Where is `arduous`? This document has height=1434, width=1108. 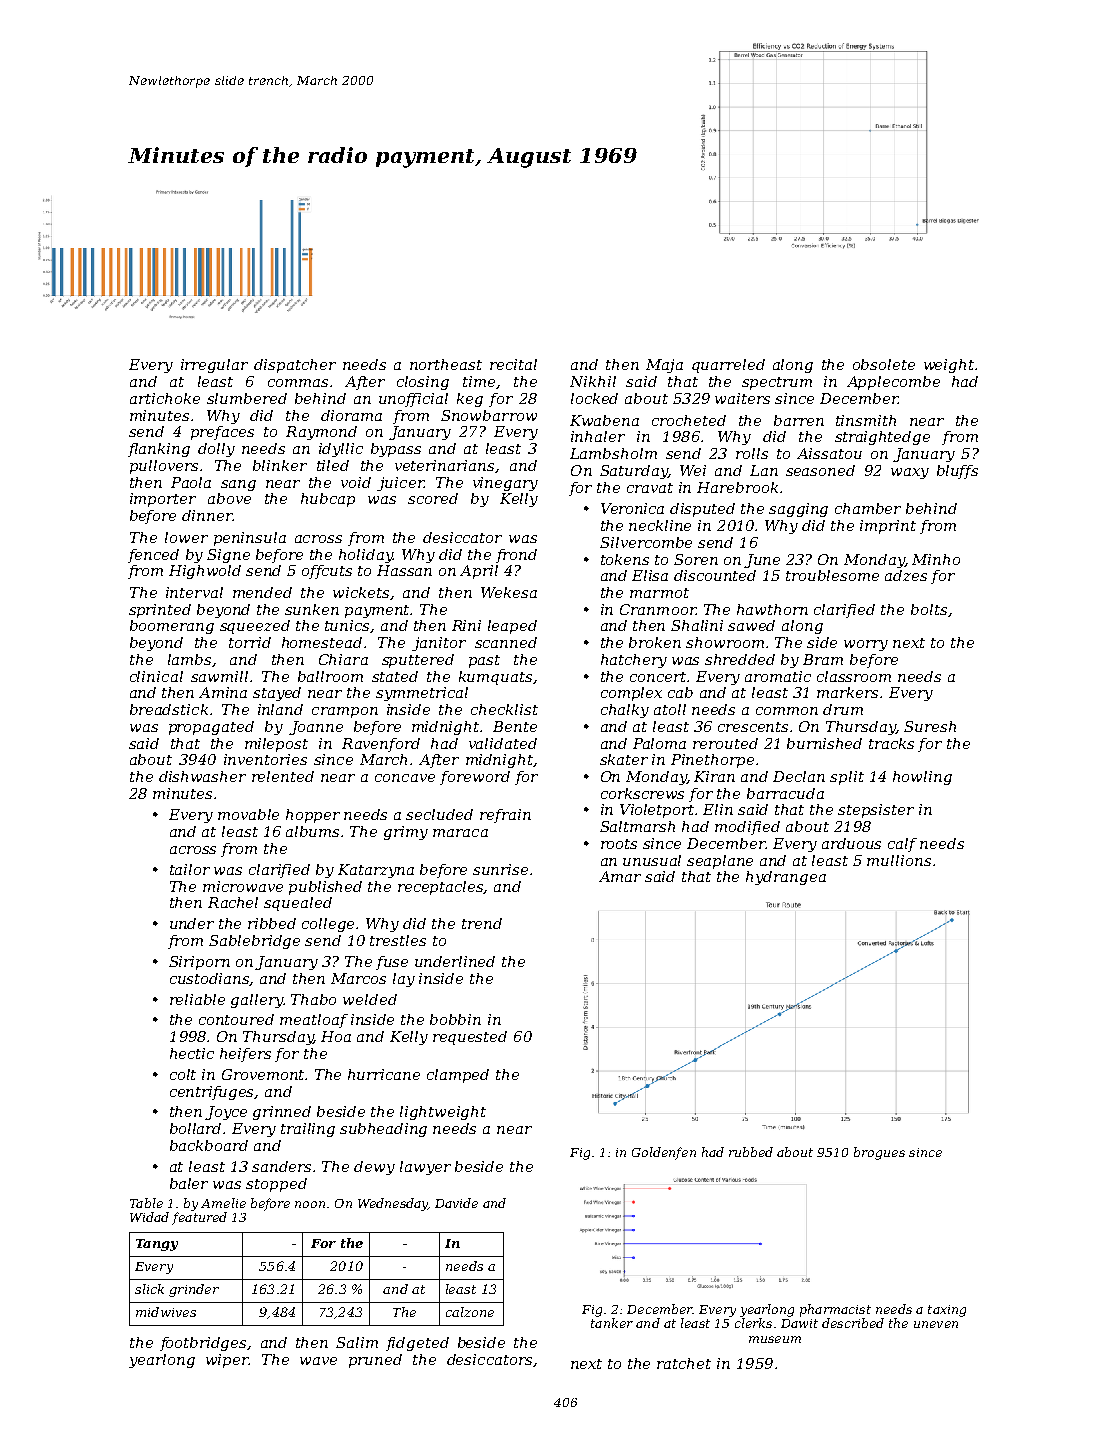
arduous is located at coordinates (851, 843).
